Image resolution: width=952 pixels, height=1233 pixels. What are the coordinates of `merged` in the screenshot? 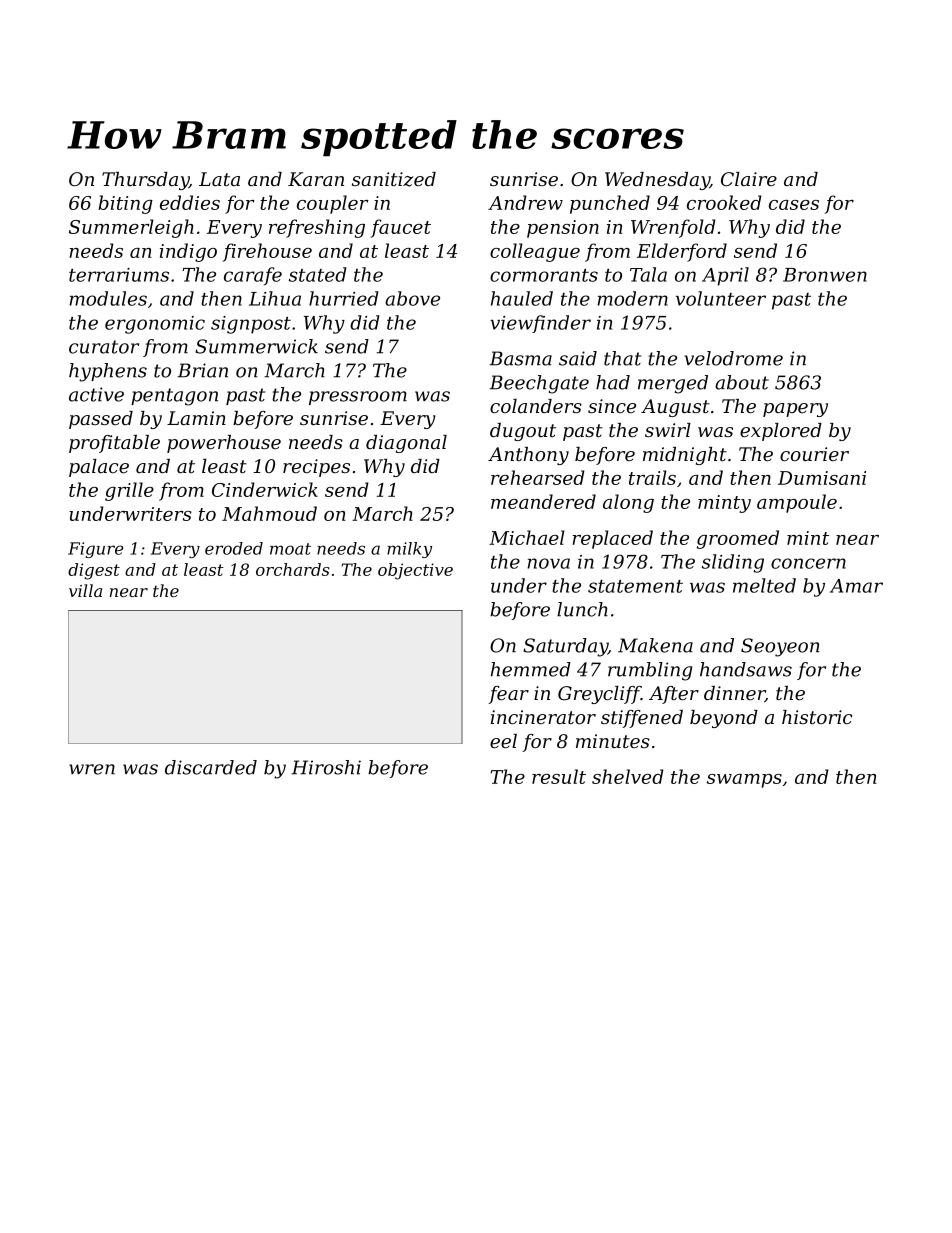 It's located at (673, 384).
